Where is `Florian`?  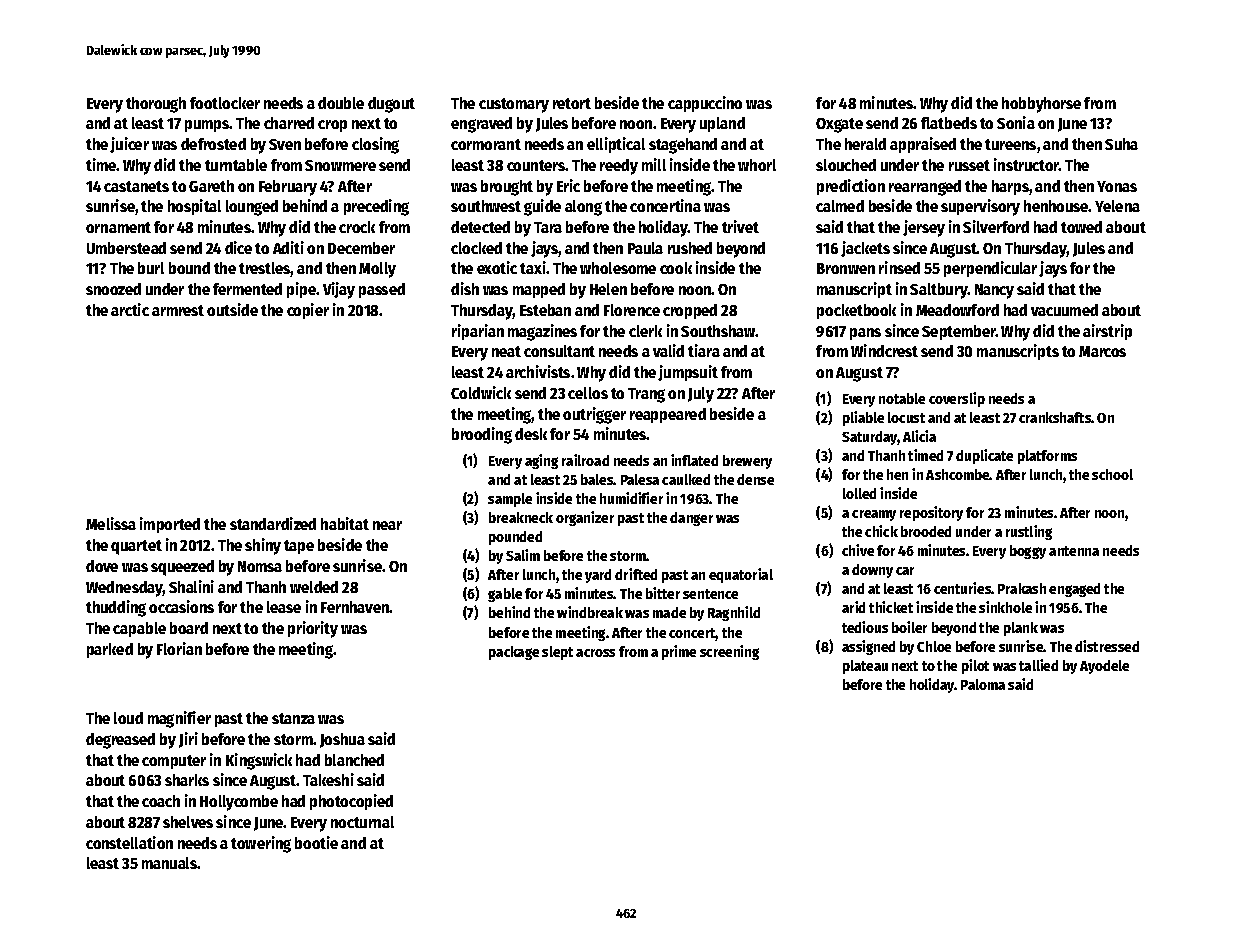
Florian is located at coordinates (179, 648).
